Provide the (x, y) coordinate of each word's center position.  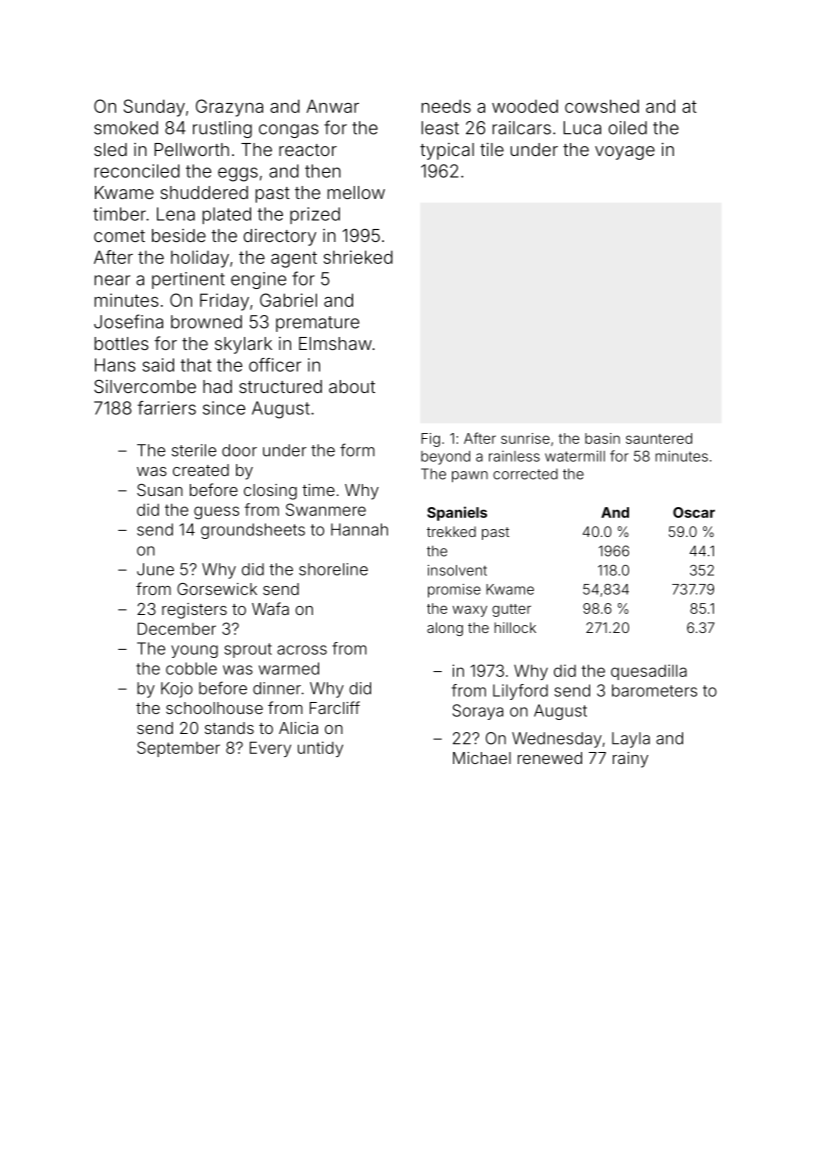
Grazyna (229, 108)
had (217, 386)
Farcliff (335, 707)
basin (602, 438)
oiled (627, 128)
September (178, 749)
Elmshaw (335, 343)
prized (315, 215)
